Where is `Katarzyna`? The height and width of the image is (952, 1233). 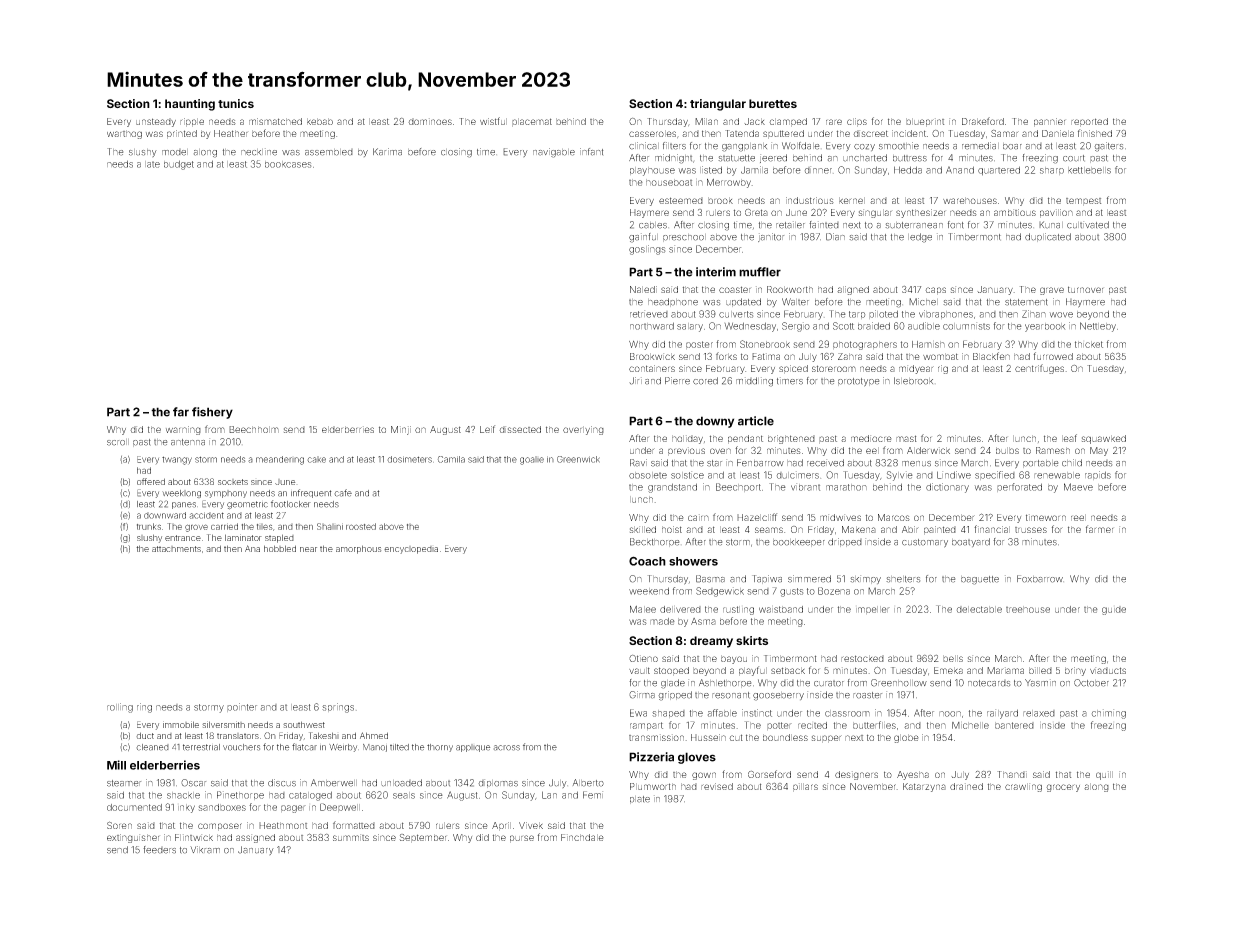
Katarzyna is located at coordinates (924, 787).
